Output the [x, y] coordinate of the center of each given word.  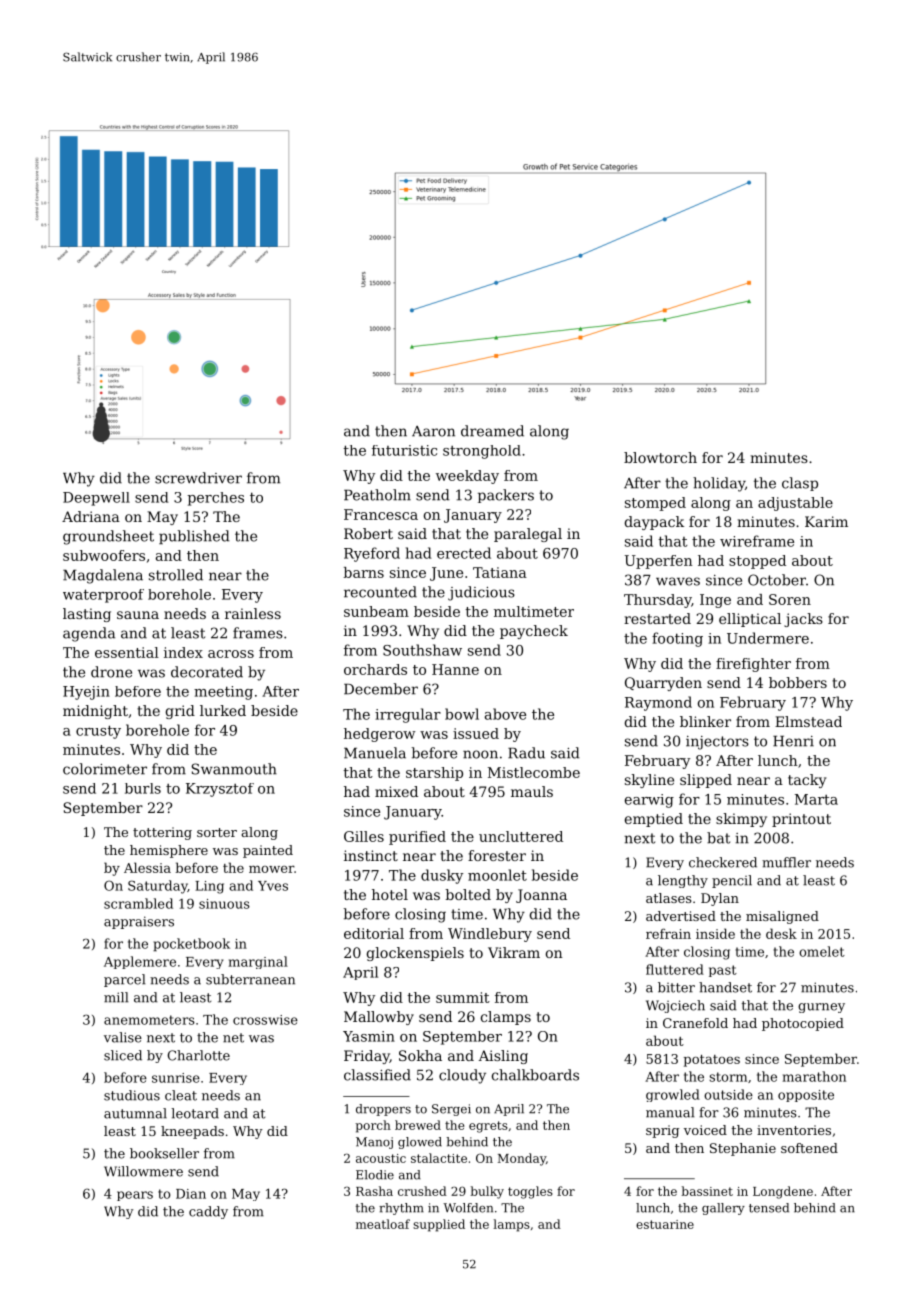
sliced [123, 1055]
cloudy [462, 1076]
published [194, 537]
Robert [368, 533]
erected [464, 553]
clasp [800, 484]
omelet [822, 951]
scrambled [138, 903]
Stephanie [743, 1149]
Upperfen [659, 562]
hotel [390, 894]
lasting [87, 615]
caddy [208, 1212]
